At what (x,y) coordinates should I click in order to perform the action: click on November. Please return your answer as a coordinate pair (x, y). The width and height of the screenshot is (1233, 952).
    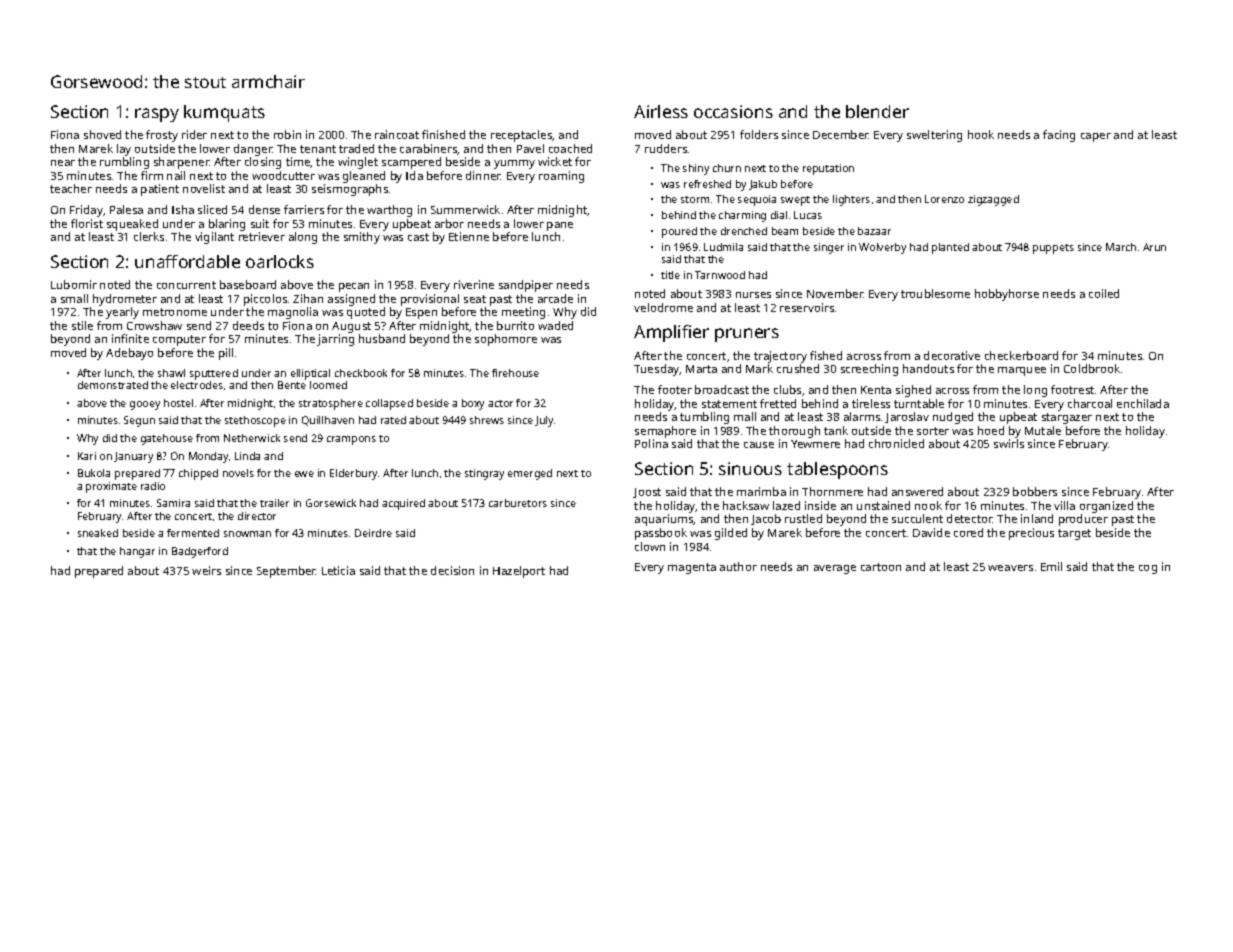
    Looking at the image, I should click on (835, 293).
